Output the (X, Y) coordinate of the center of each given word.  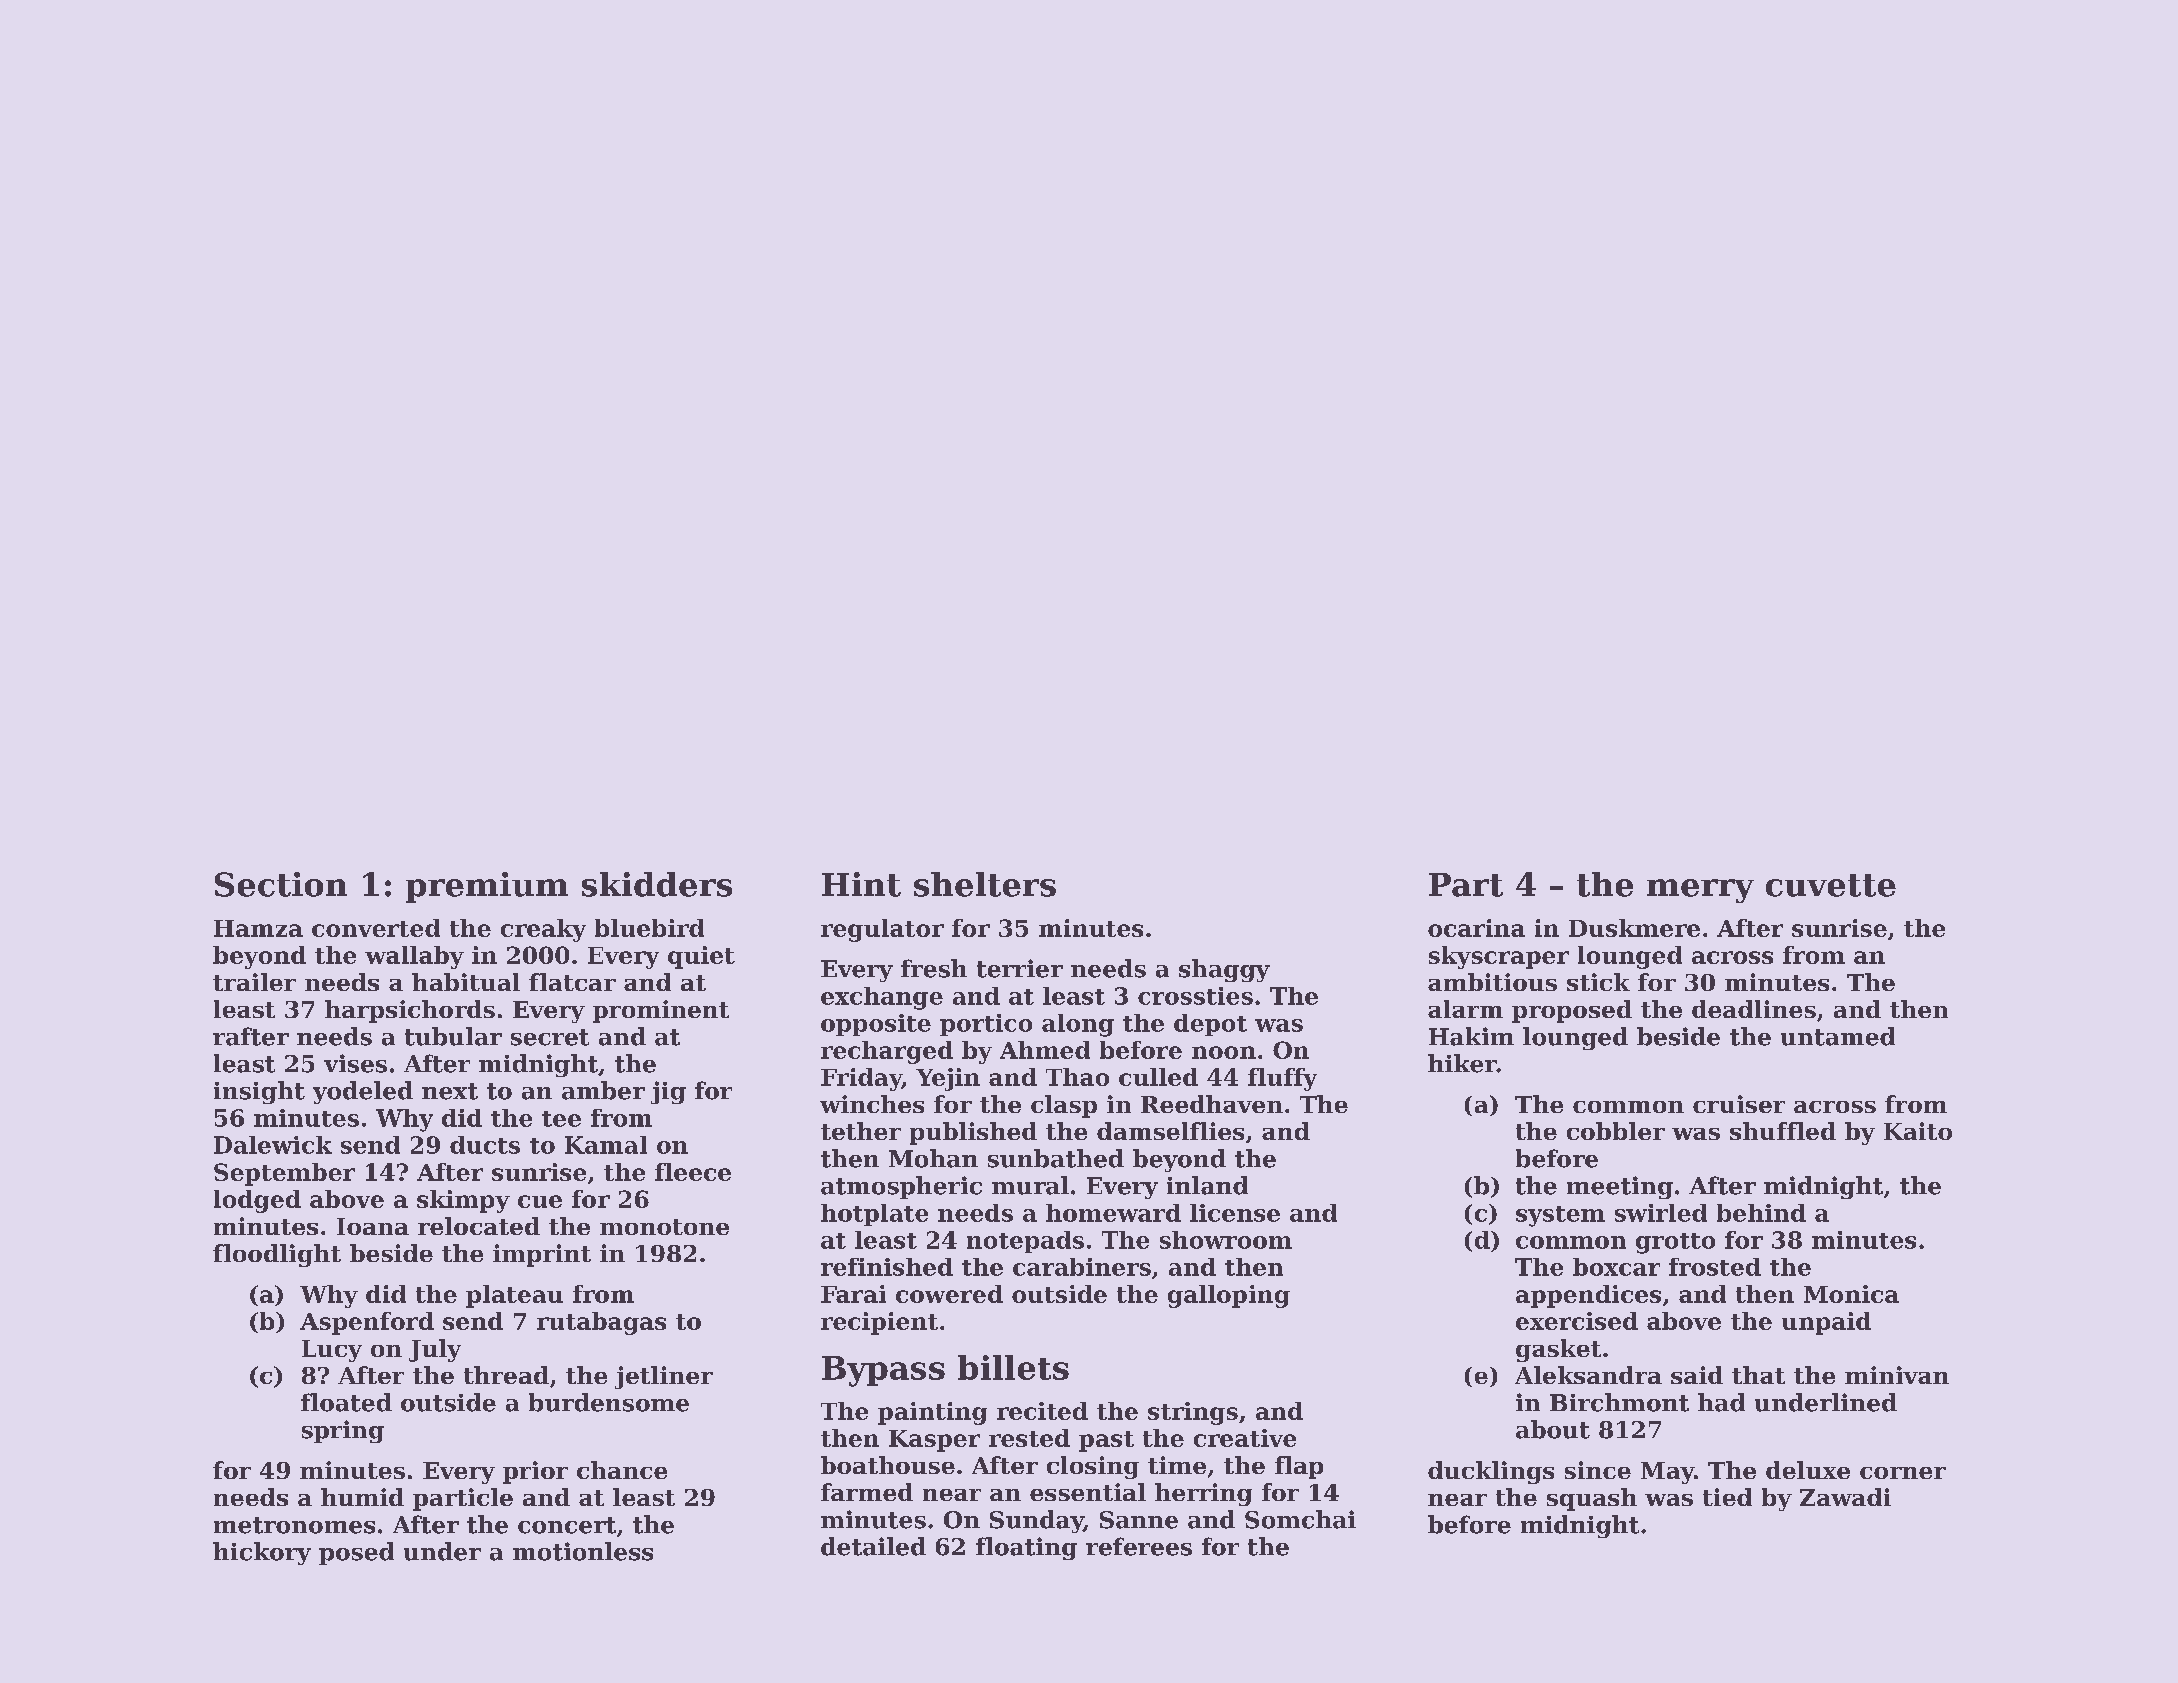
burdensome (609, 1402)
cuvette (1831, 885)
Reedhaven (1212, 1104)
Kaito (1918, 1131)
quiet (701, 957)
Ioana (373, 1226)
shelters (985, 884)
